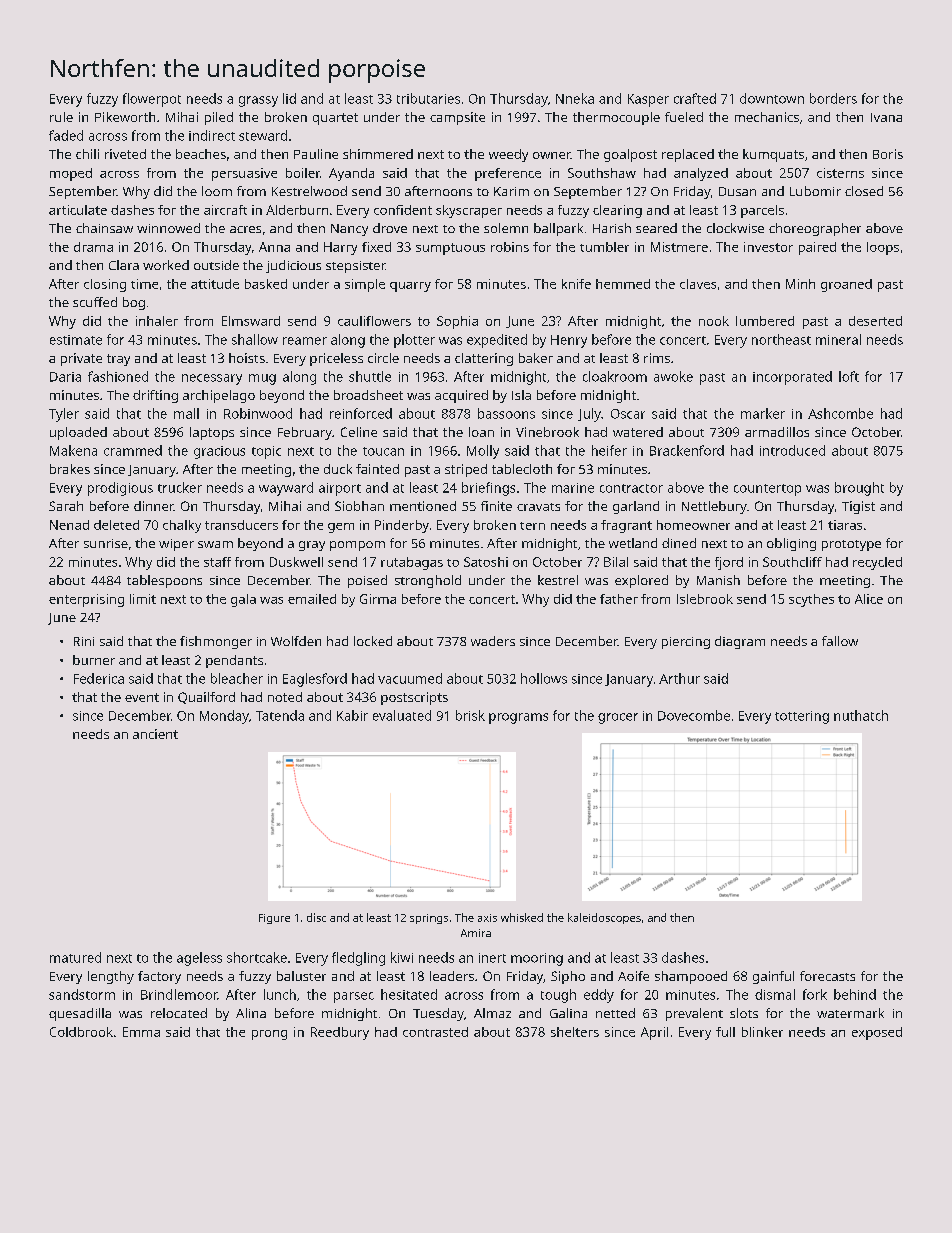 This screenshot has width=952, height=1233. Describe the element at coordinates (428, 98) in the screenshot. I see `tributaries` at that location.
